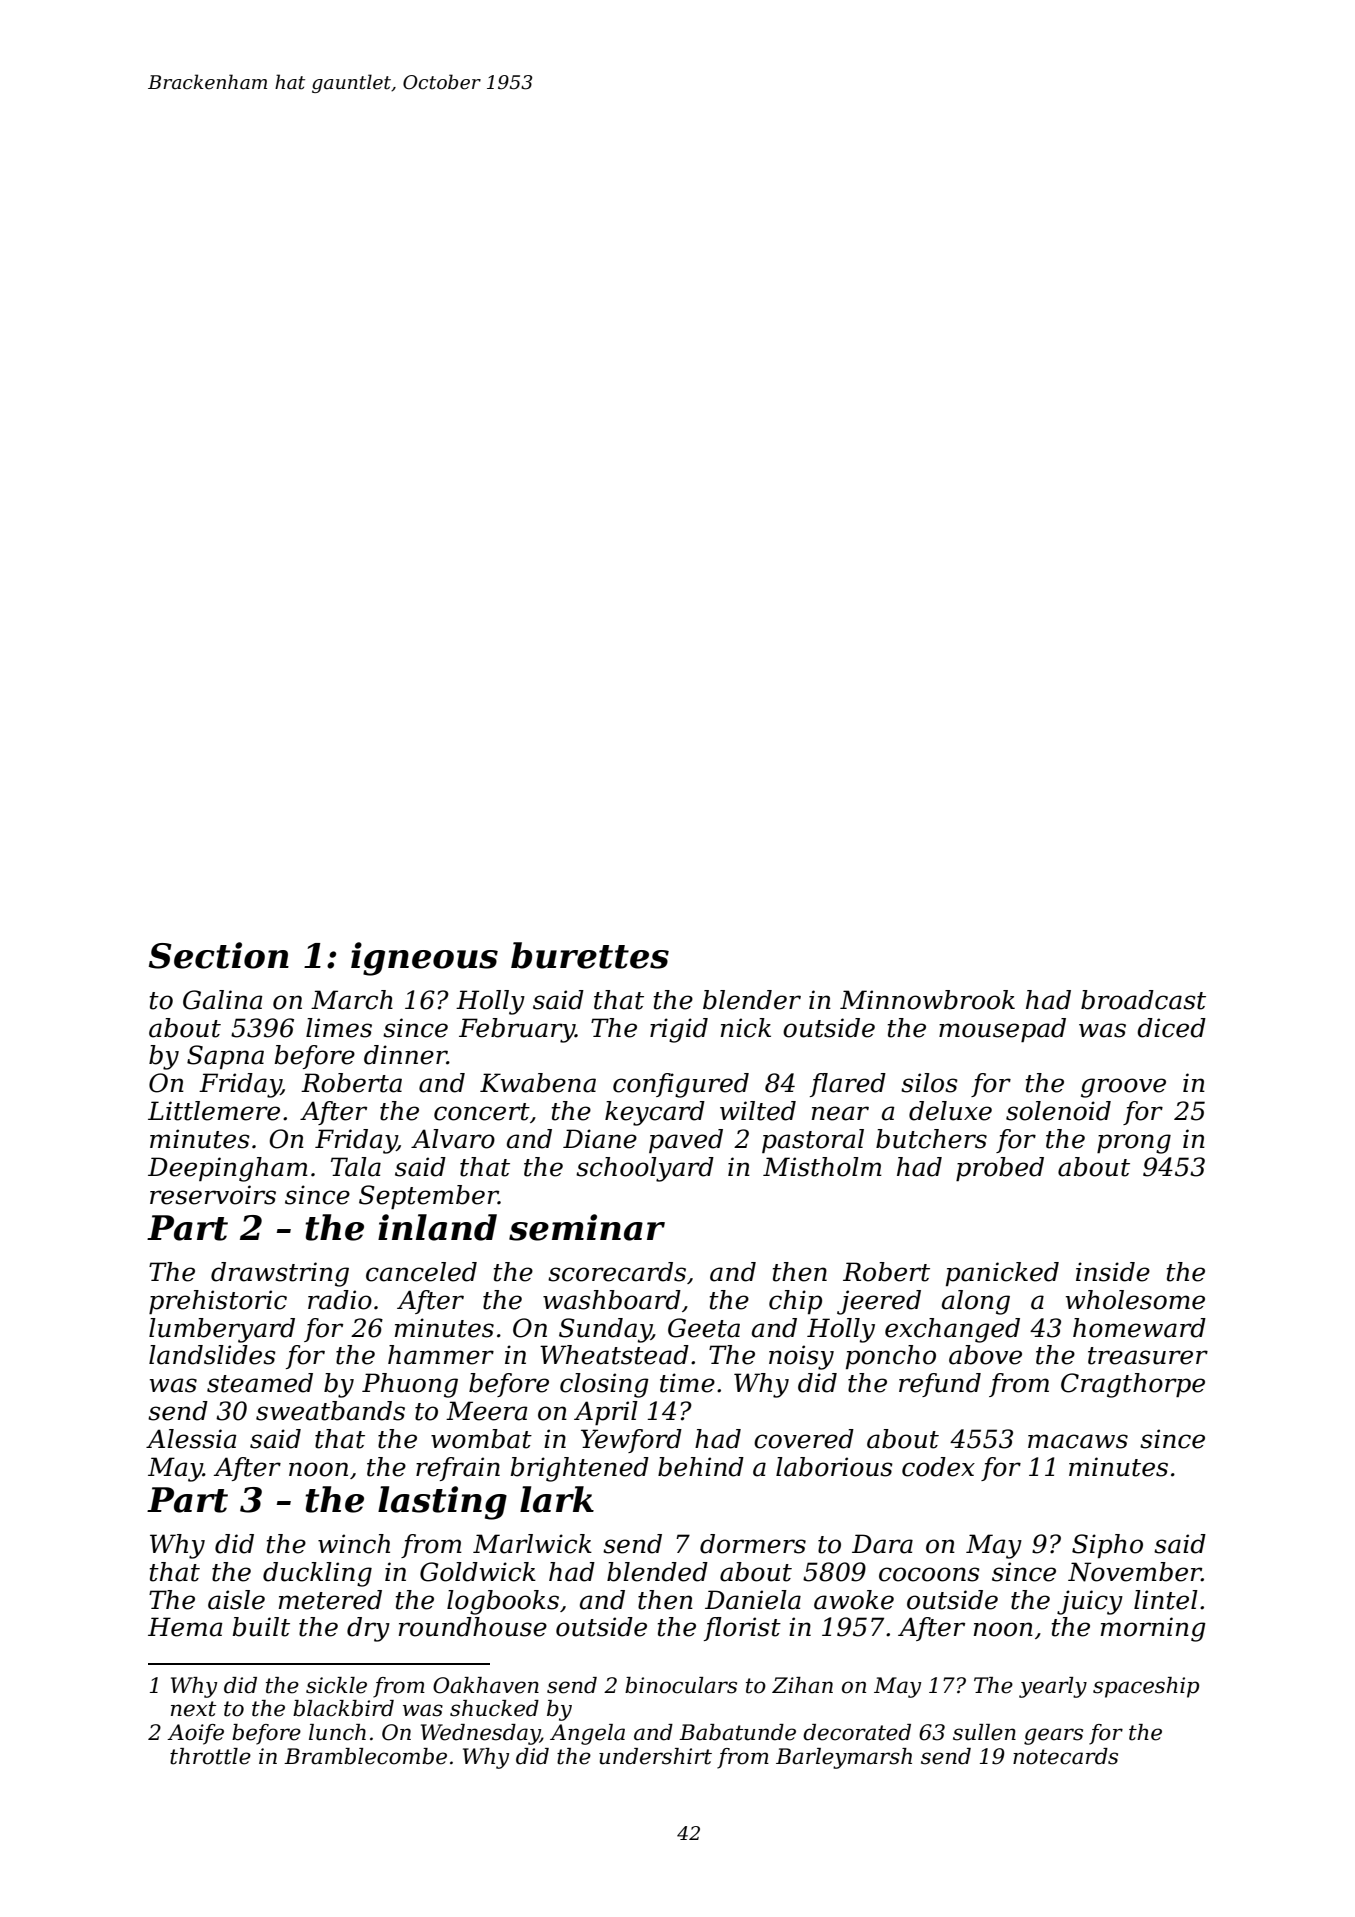  Describe the element at coordinates (214, 1111) in the screenshot. I see `Littlemere` at that location.
